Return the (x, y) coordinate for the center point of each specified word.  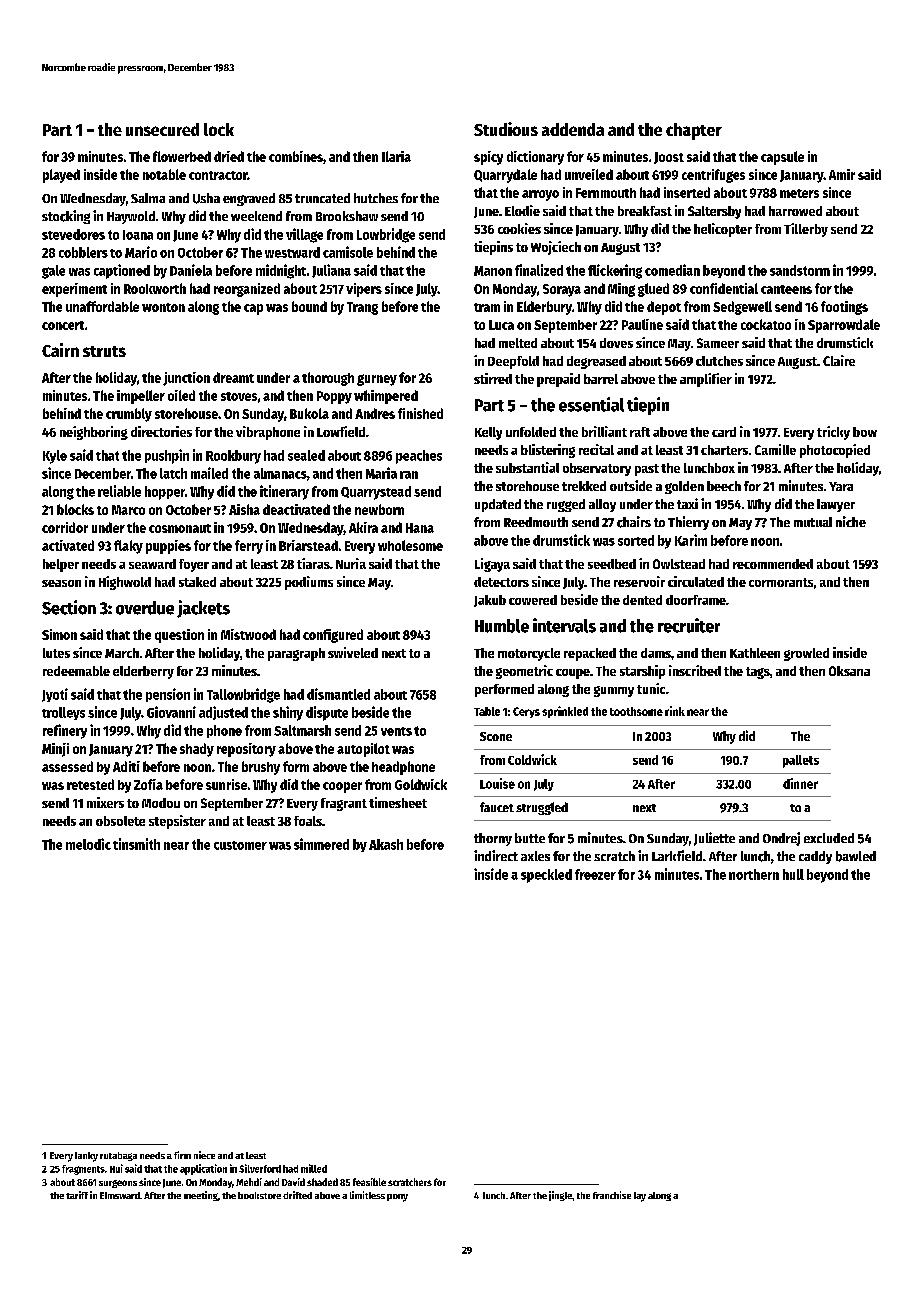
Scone (496, 736)
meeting (201, 1196)
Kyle (55, 457)
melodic (88, 844)
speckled (546, 876)
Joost (669, 158)
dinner (800, 783)
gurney (377, 380)
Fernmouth (606, 193)
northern (754, 874)
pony (397, 1198)
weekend (256, 216)
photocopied (835, 451)
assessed (67, 766)
